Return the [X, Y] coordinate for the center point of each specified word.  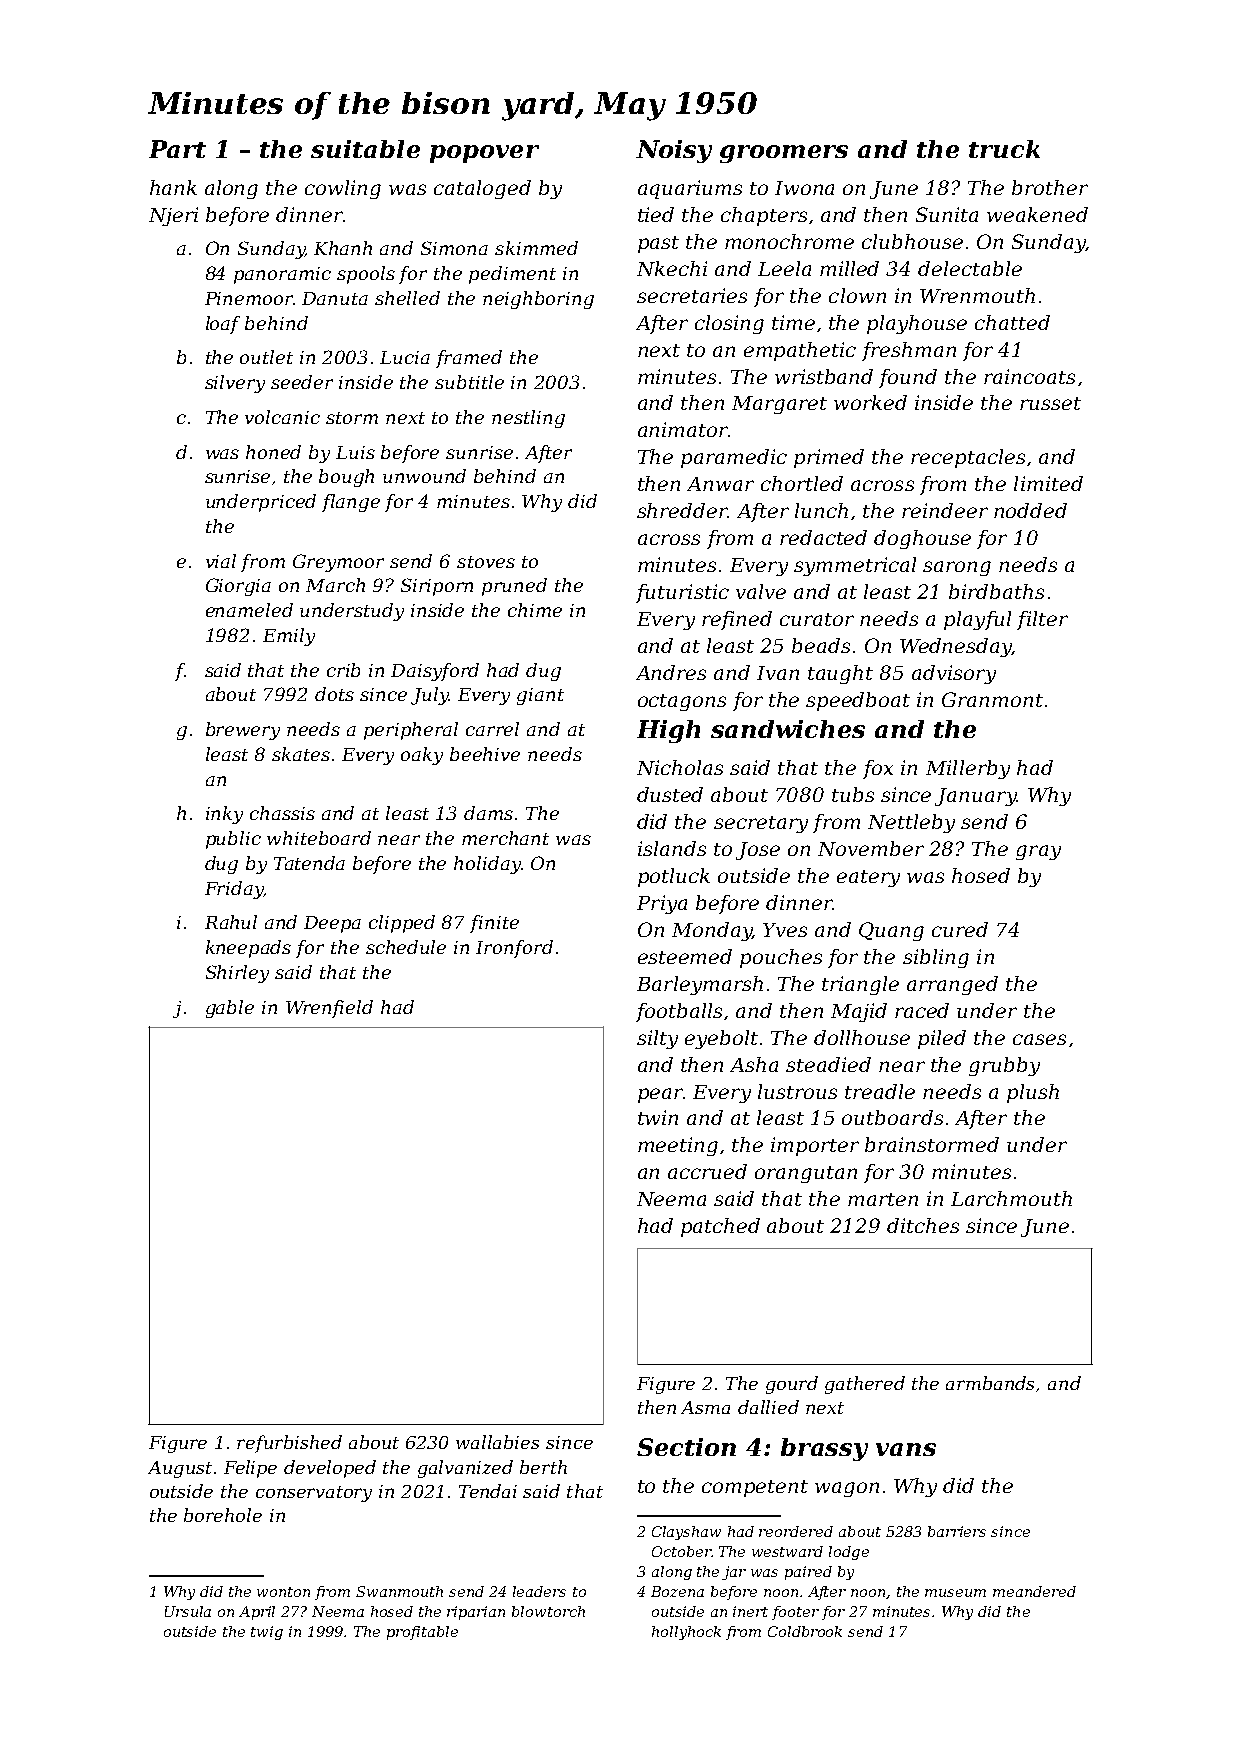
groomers [784, 154]
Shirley [237, 974]
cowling [343, 189]
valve [761, 591]
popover [484, 154]
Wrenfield [329, 1009]
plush [1033, 1093]
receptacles [968, 458]
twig [267, 1633]
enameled [249, 610]
